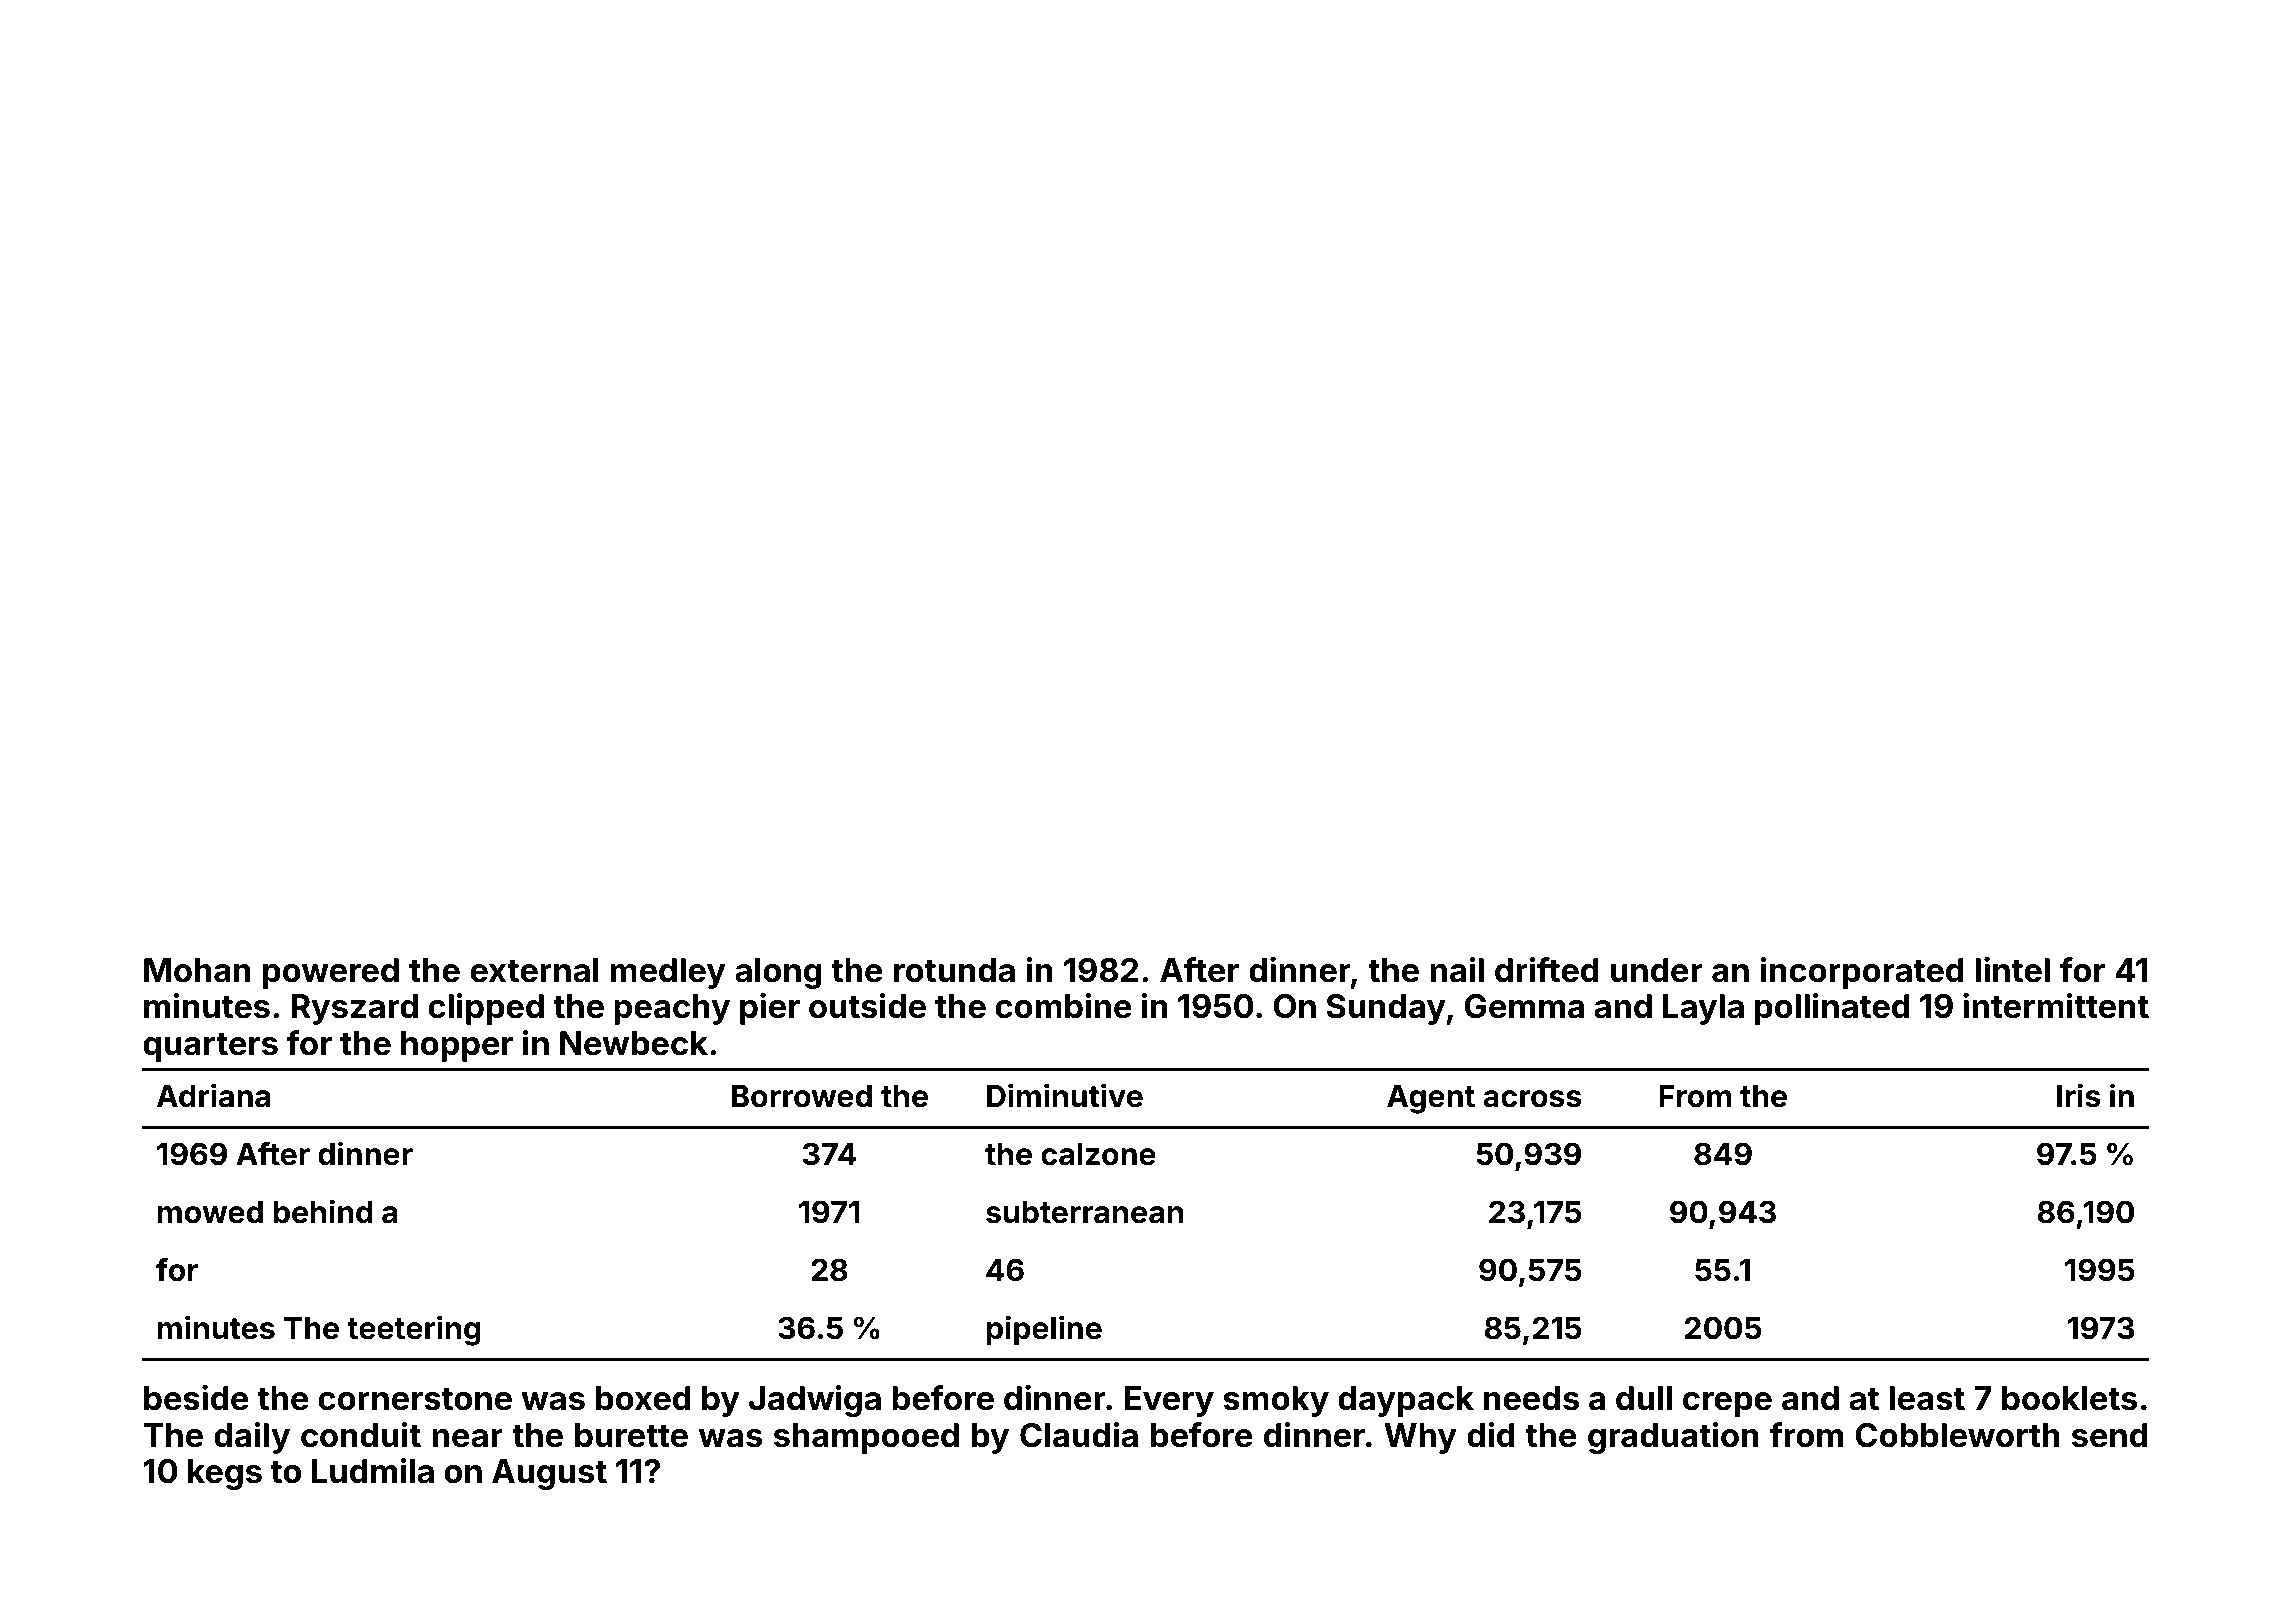 This document has width=2292, height=1620. I want to click on Iris, so click(2079, 1095).
